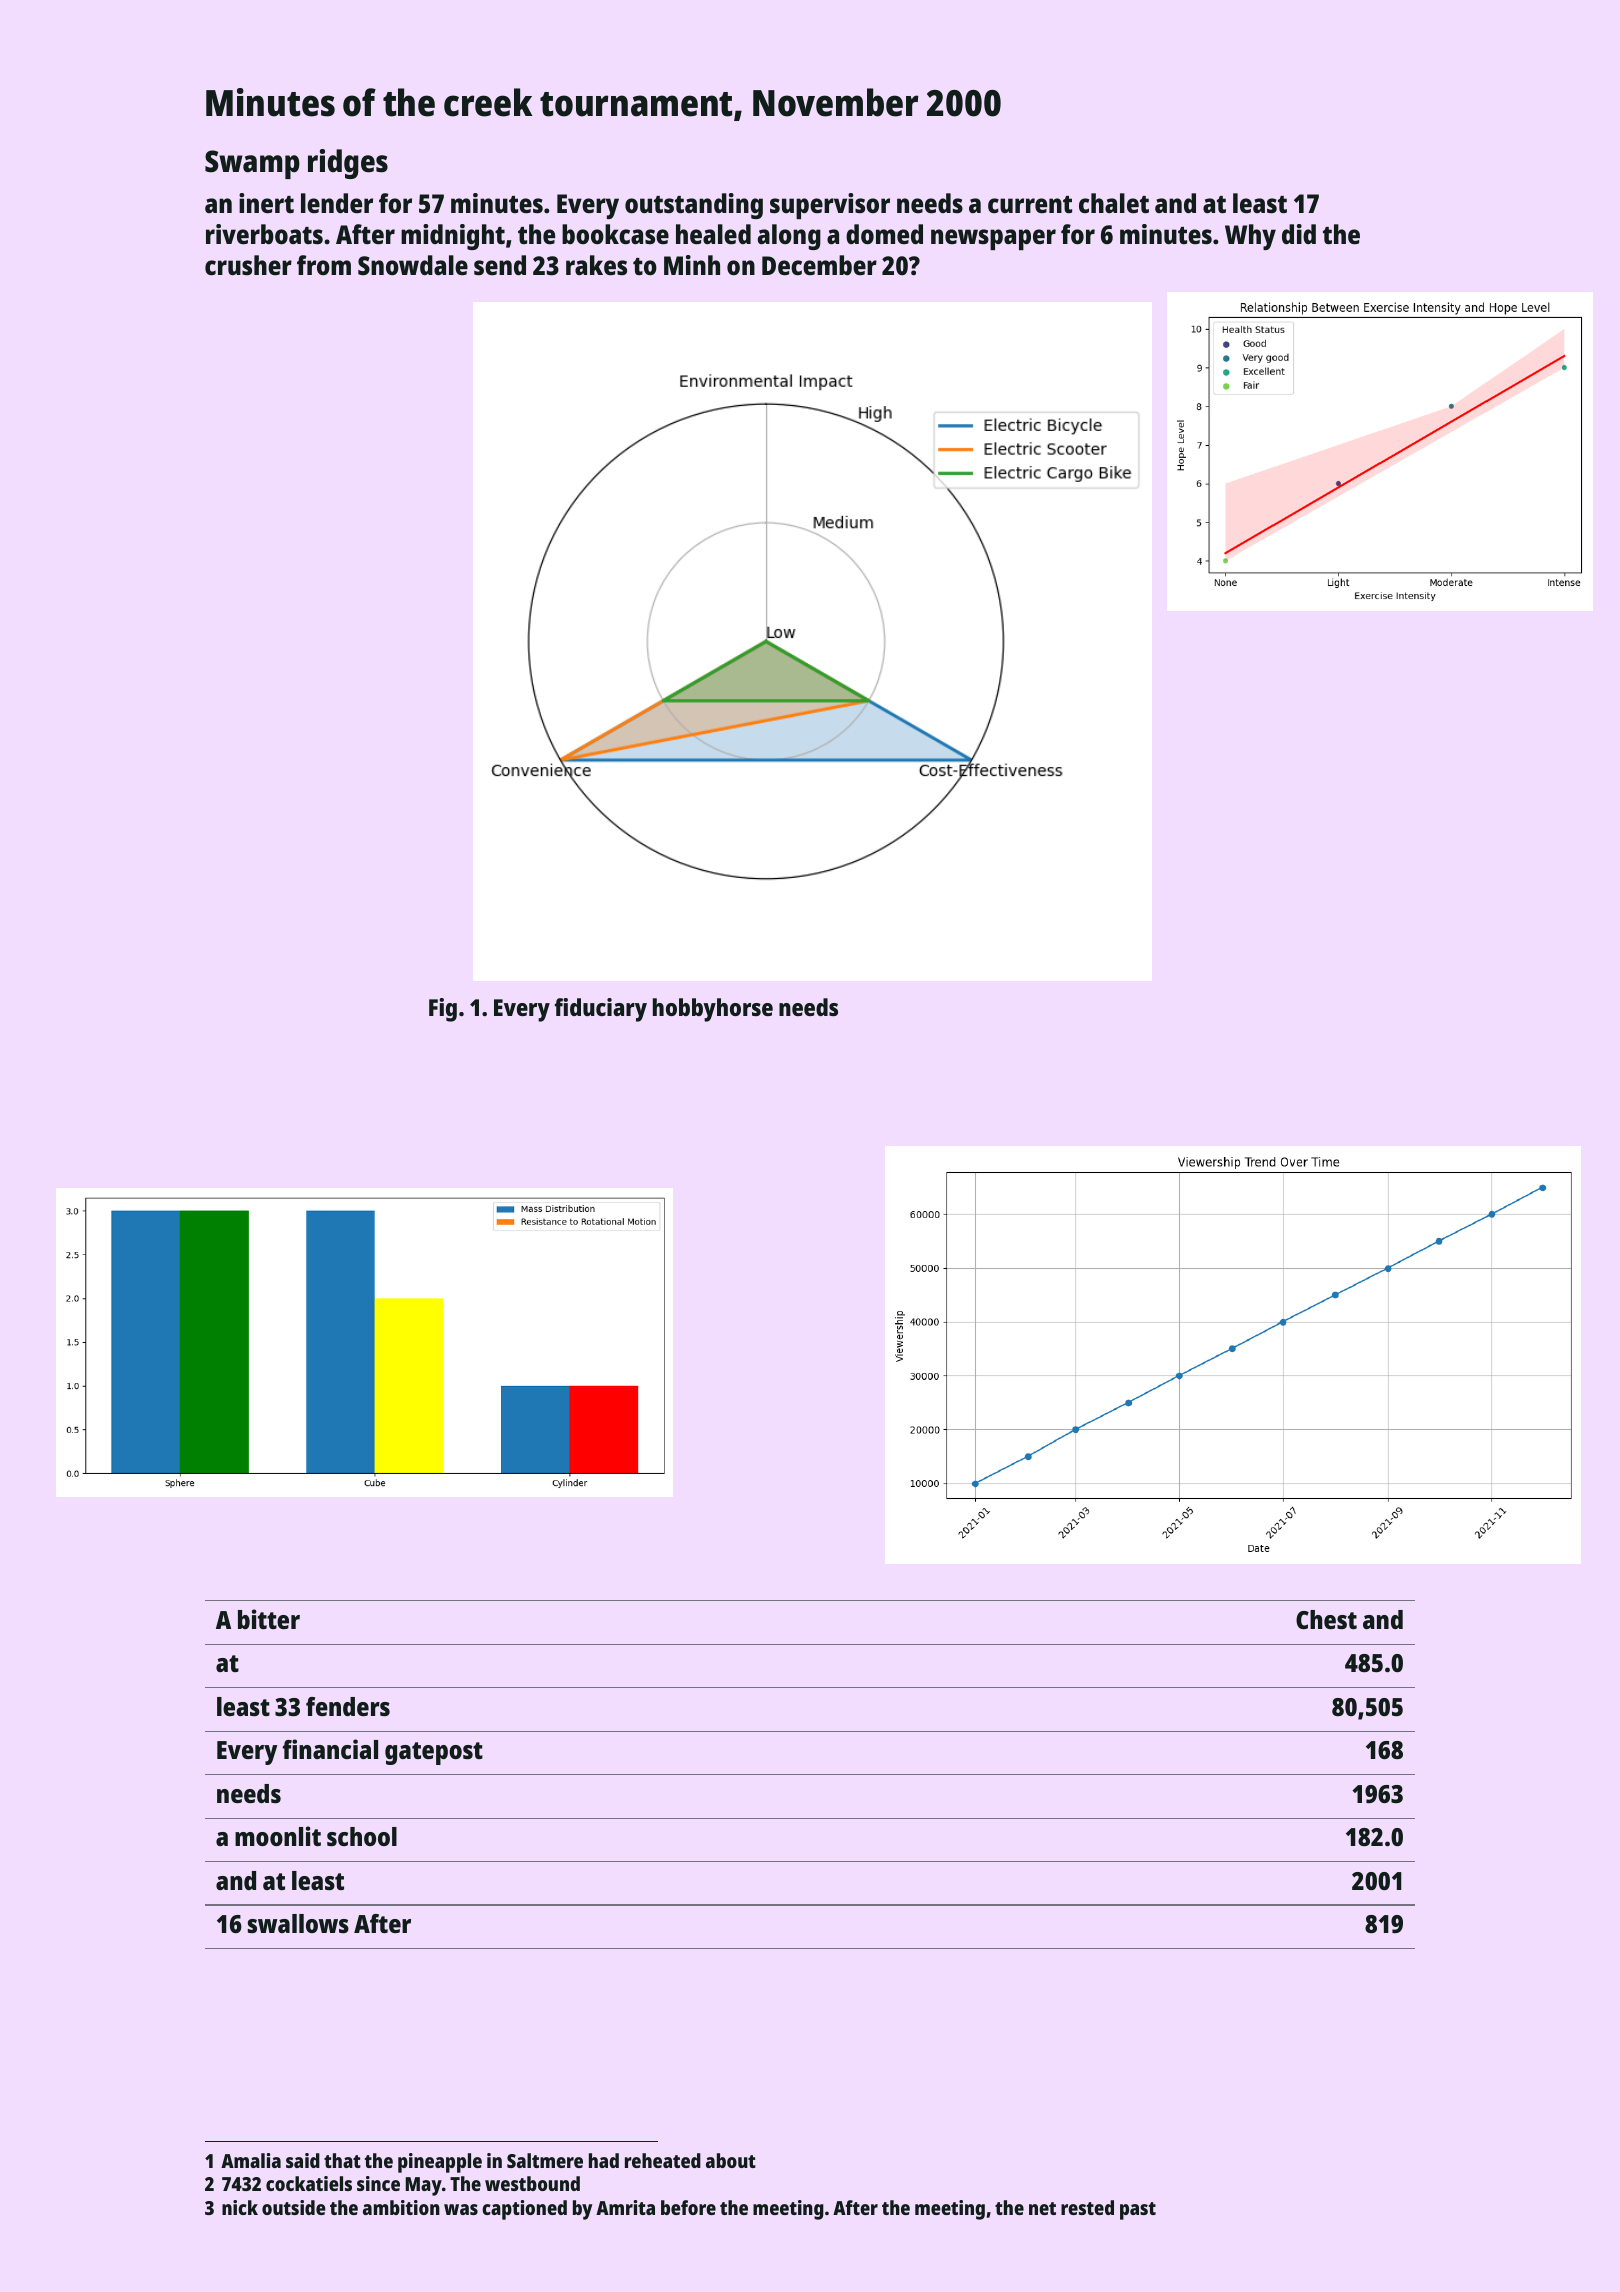 The height and width of the screenshot is (2292, 1620). I want to click on bitter, so click(269, 1619).
